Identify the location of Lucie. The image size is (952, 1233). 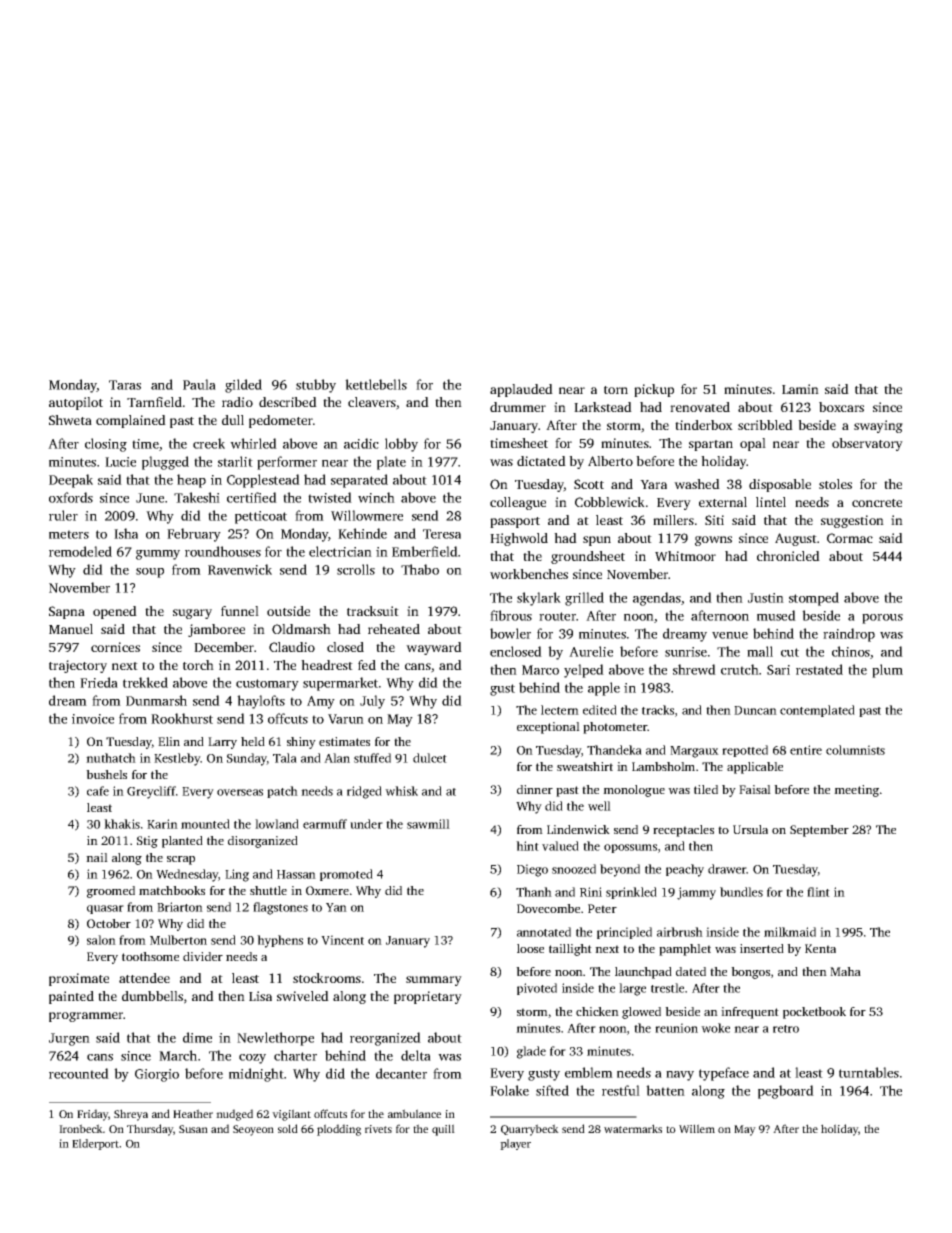
(120, 462).
